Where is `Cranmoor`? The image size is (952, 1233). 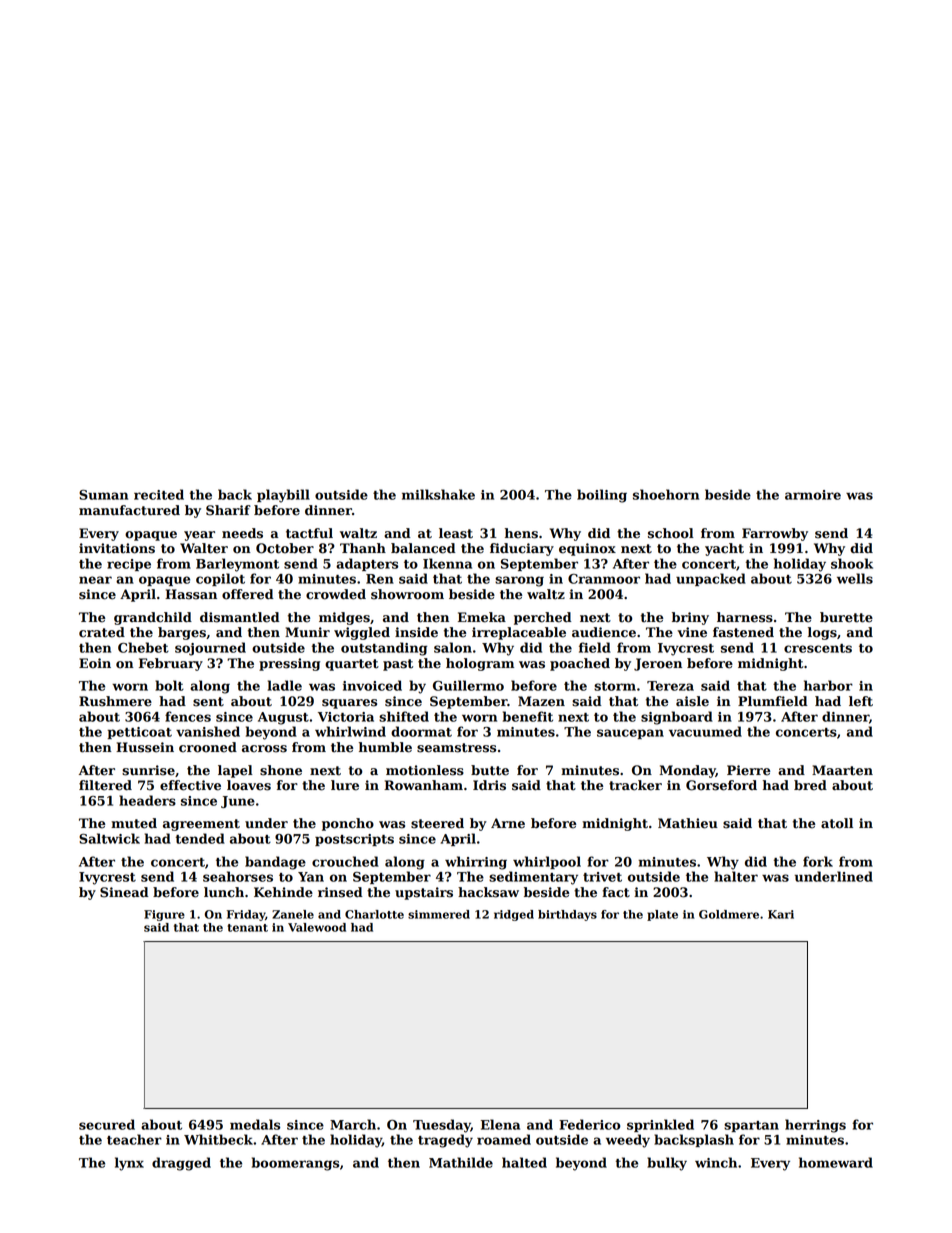 Cranmoor is located at coordinates (604, 579).
